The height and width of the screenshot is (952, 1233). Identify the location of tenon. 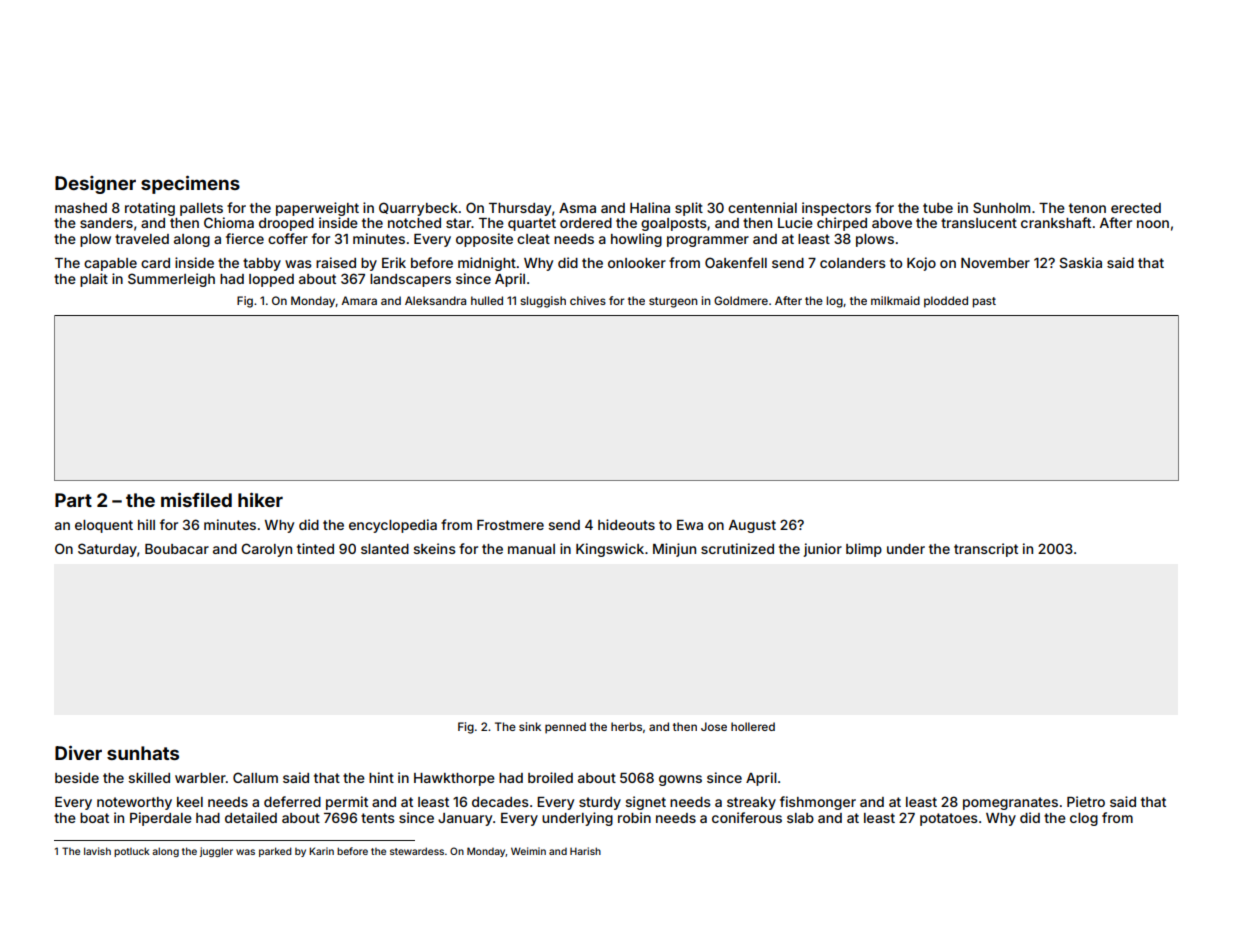
(1087, 208).
